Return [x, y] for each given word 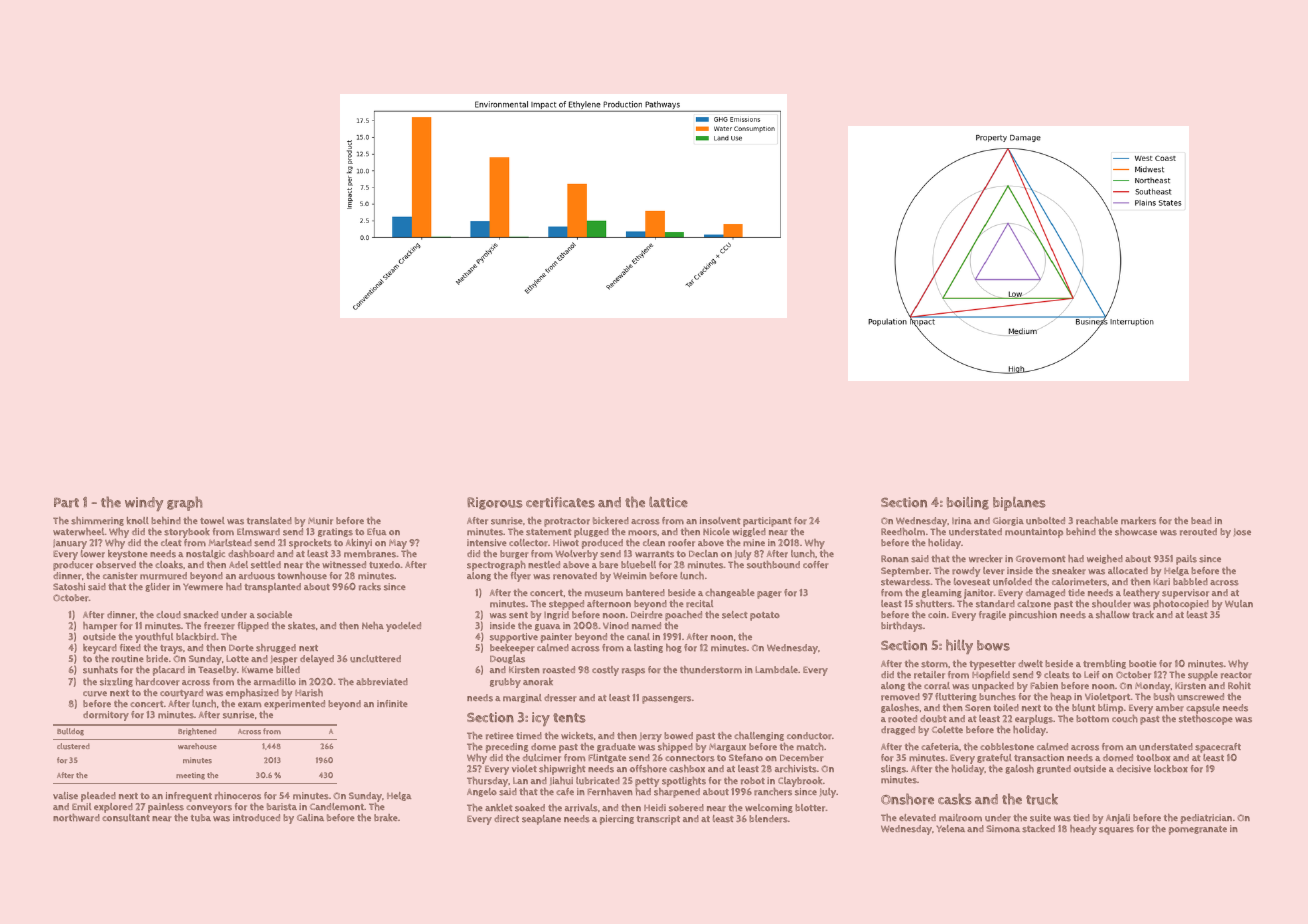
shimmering [97, 521]
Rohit [1239, 686]
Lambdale [776, 669]
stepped [566, 605]
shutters [934, 604]
